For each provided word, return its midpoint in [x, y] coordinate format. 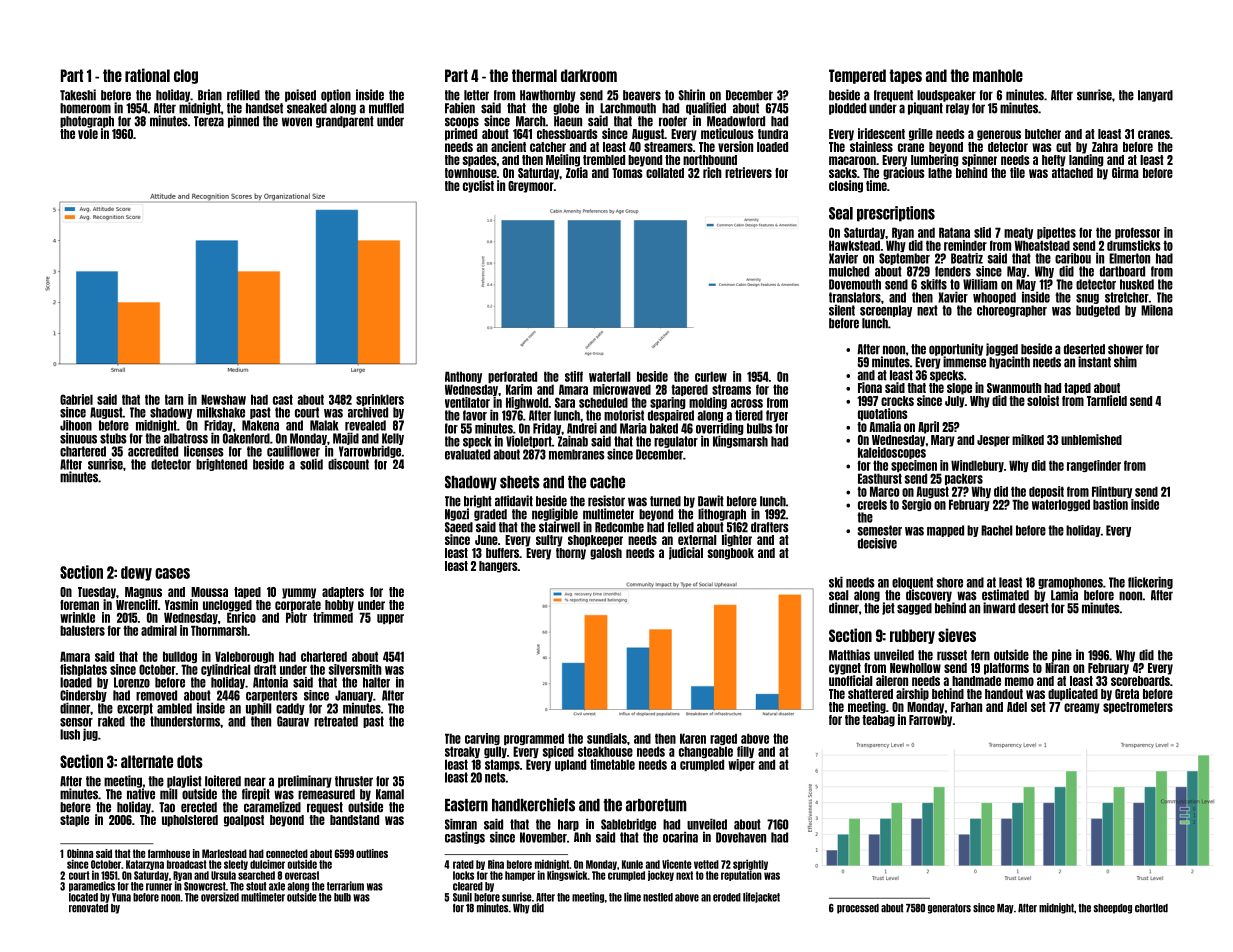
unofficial [850, 680]
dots [190, 761]
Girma [1125, 172]
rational [147, 75]
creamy [1082, 708]
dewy [136, 573]
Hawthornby [548, 96]
